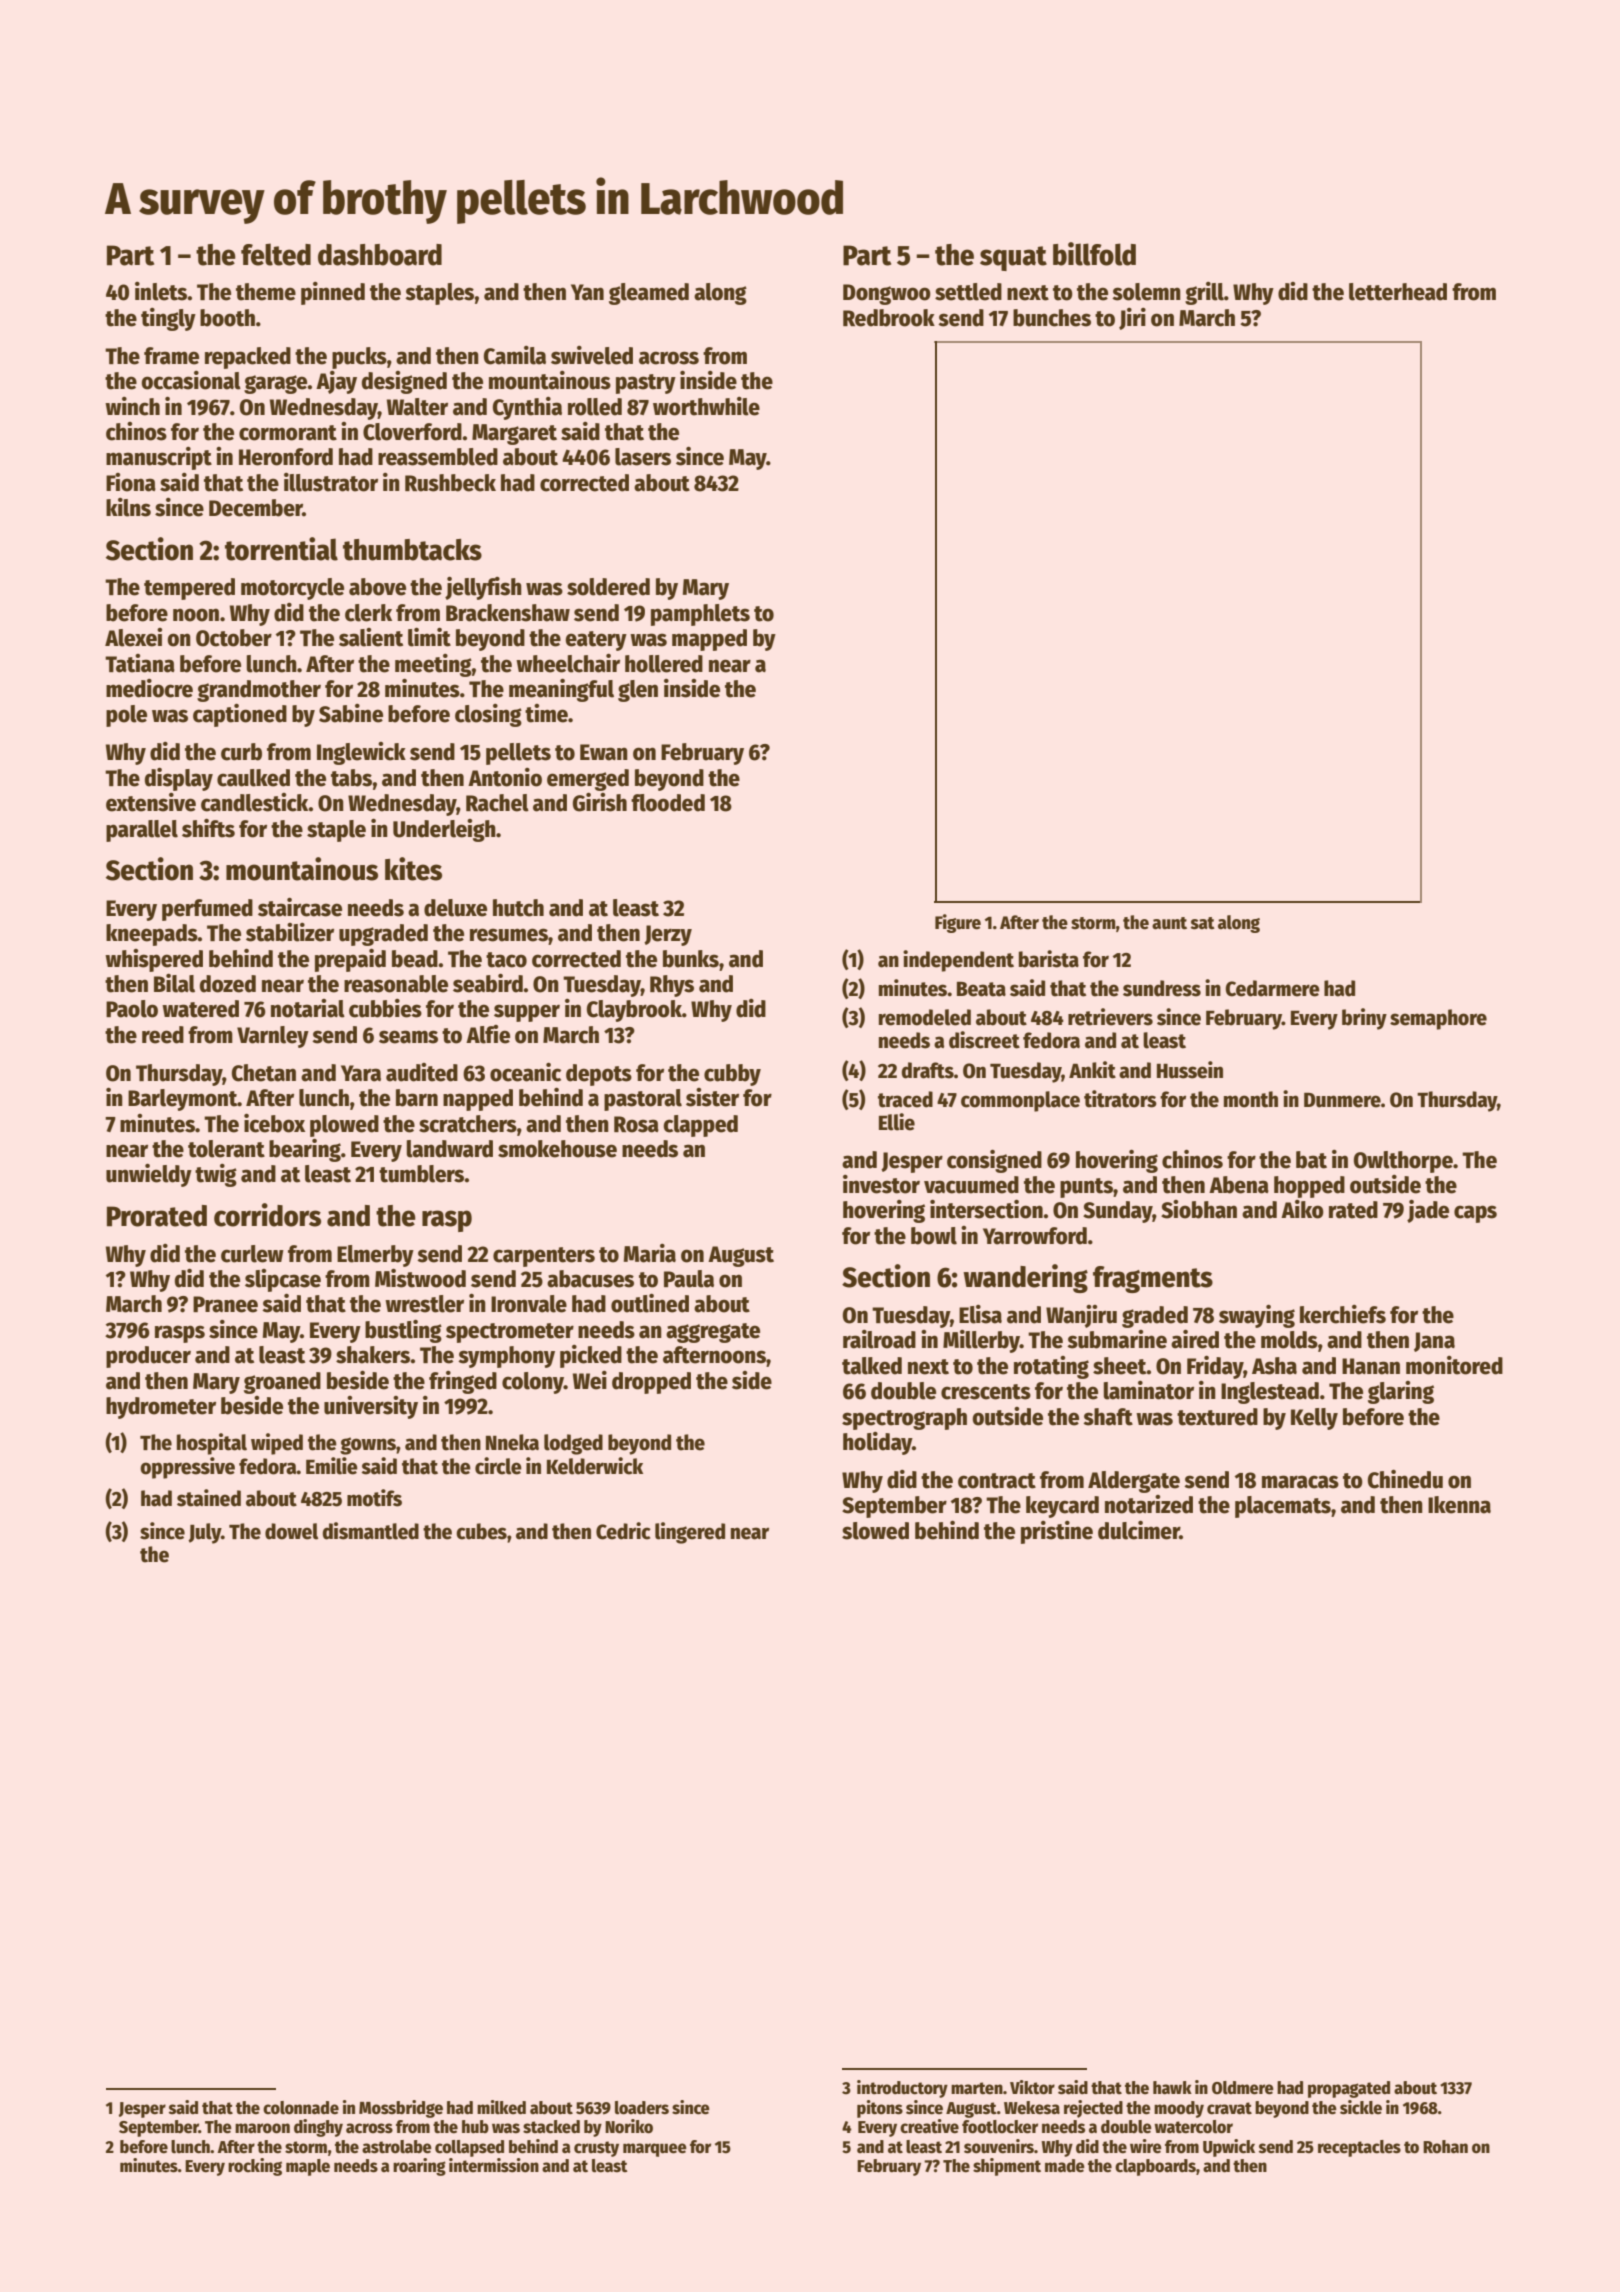  I want to click on hollered, so click(664, 664).
